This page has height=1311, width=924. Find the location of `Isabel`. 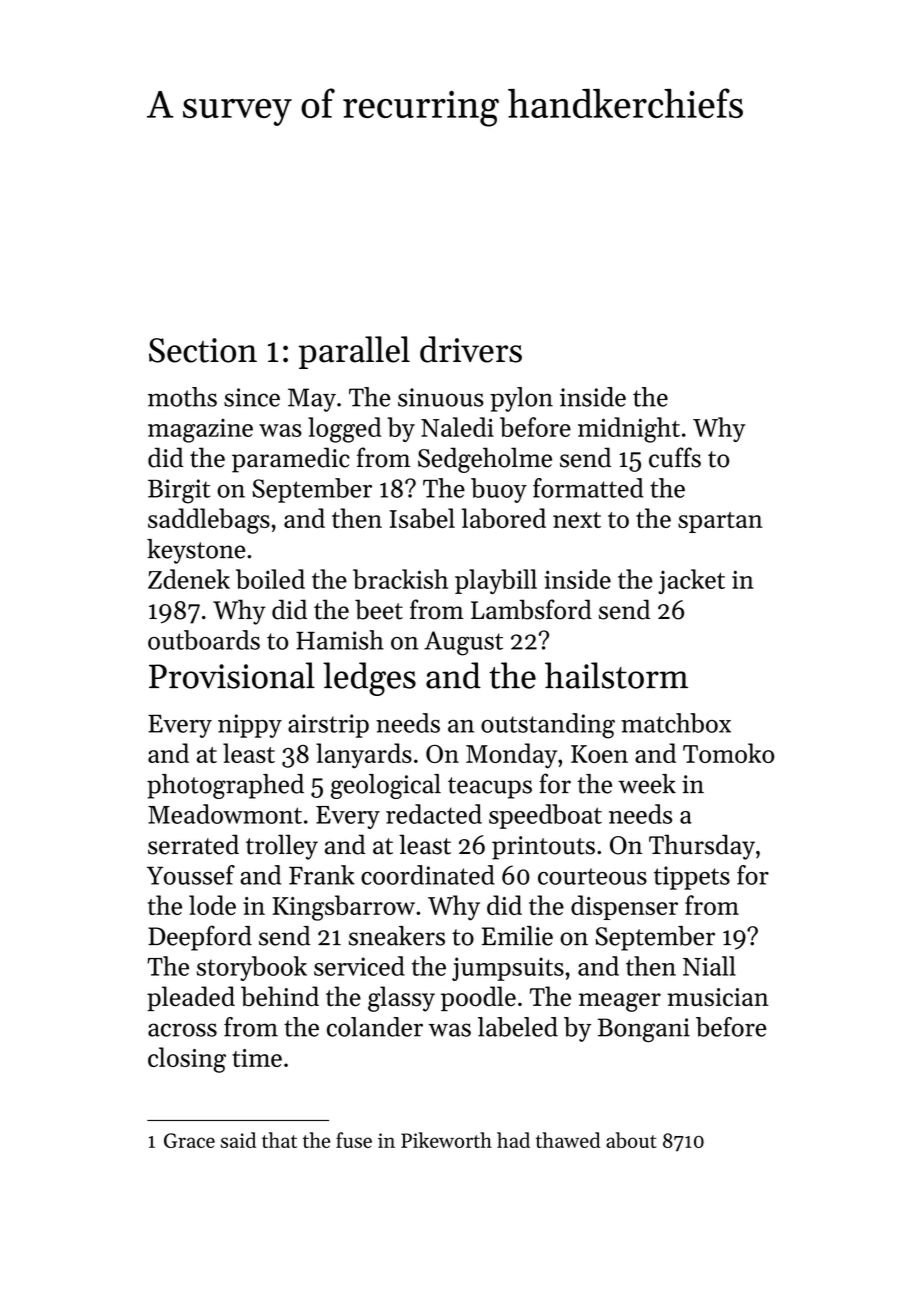

Isabel is located at coordinates (422, 518).
